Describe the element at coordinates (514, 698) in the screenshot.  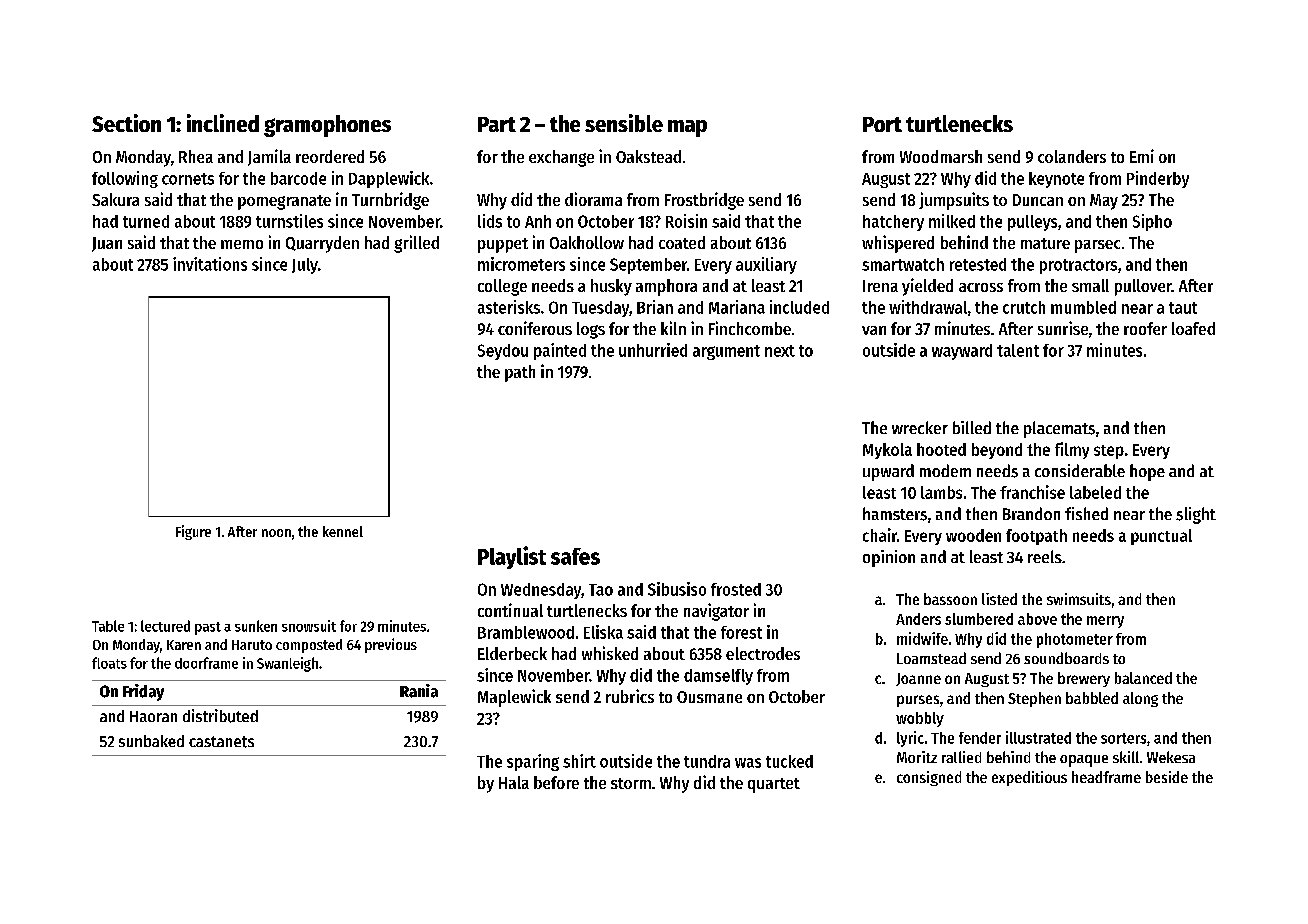
I see `Maplewick` at that location.
